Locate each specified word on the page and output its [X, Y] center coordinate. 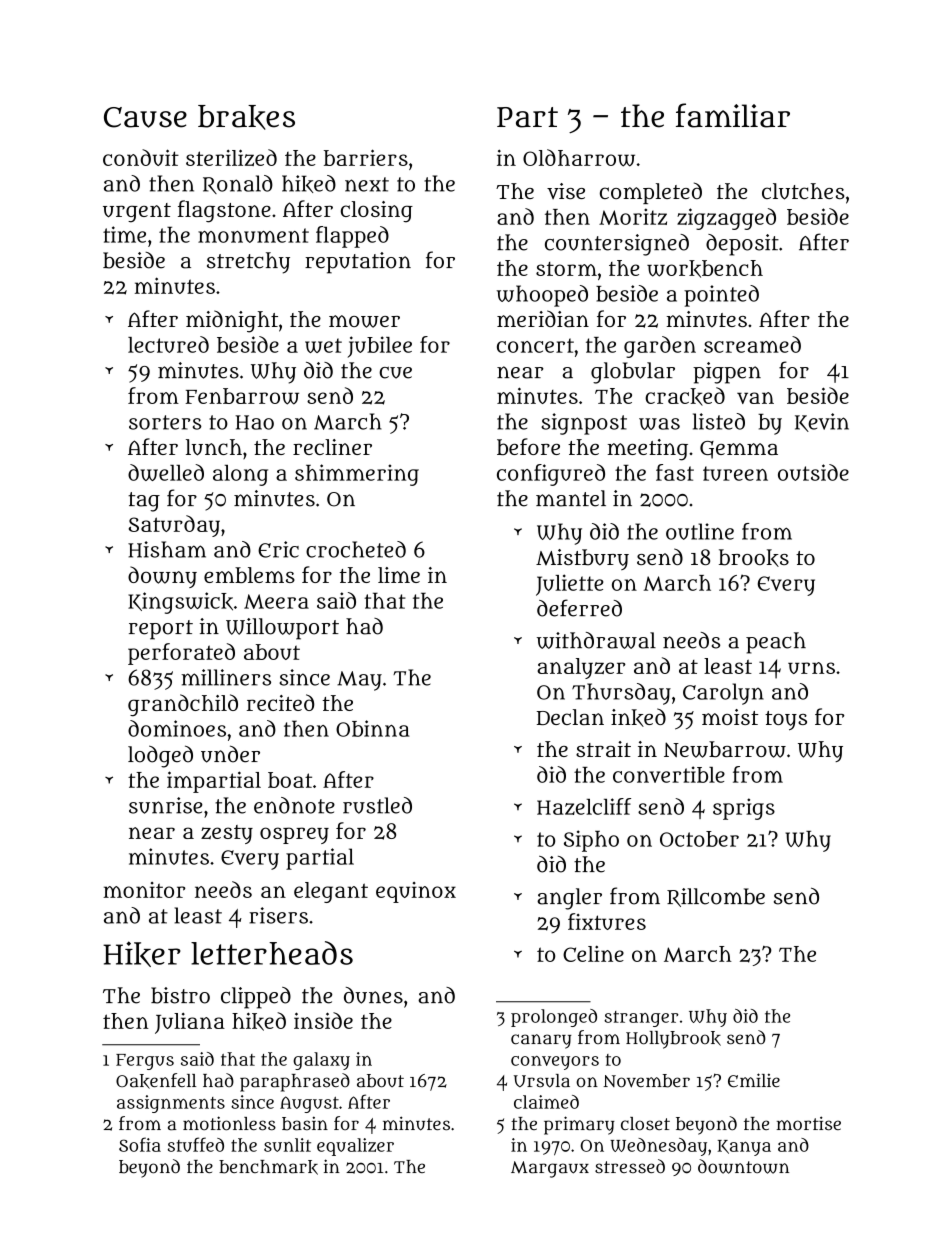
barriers [366, 157]
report [161, 630]
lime [399, 575]
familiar [733, 115]
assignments [171, 1104]
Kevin [822, 422]
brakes [246, 117]
